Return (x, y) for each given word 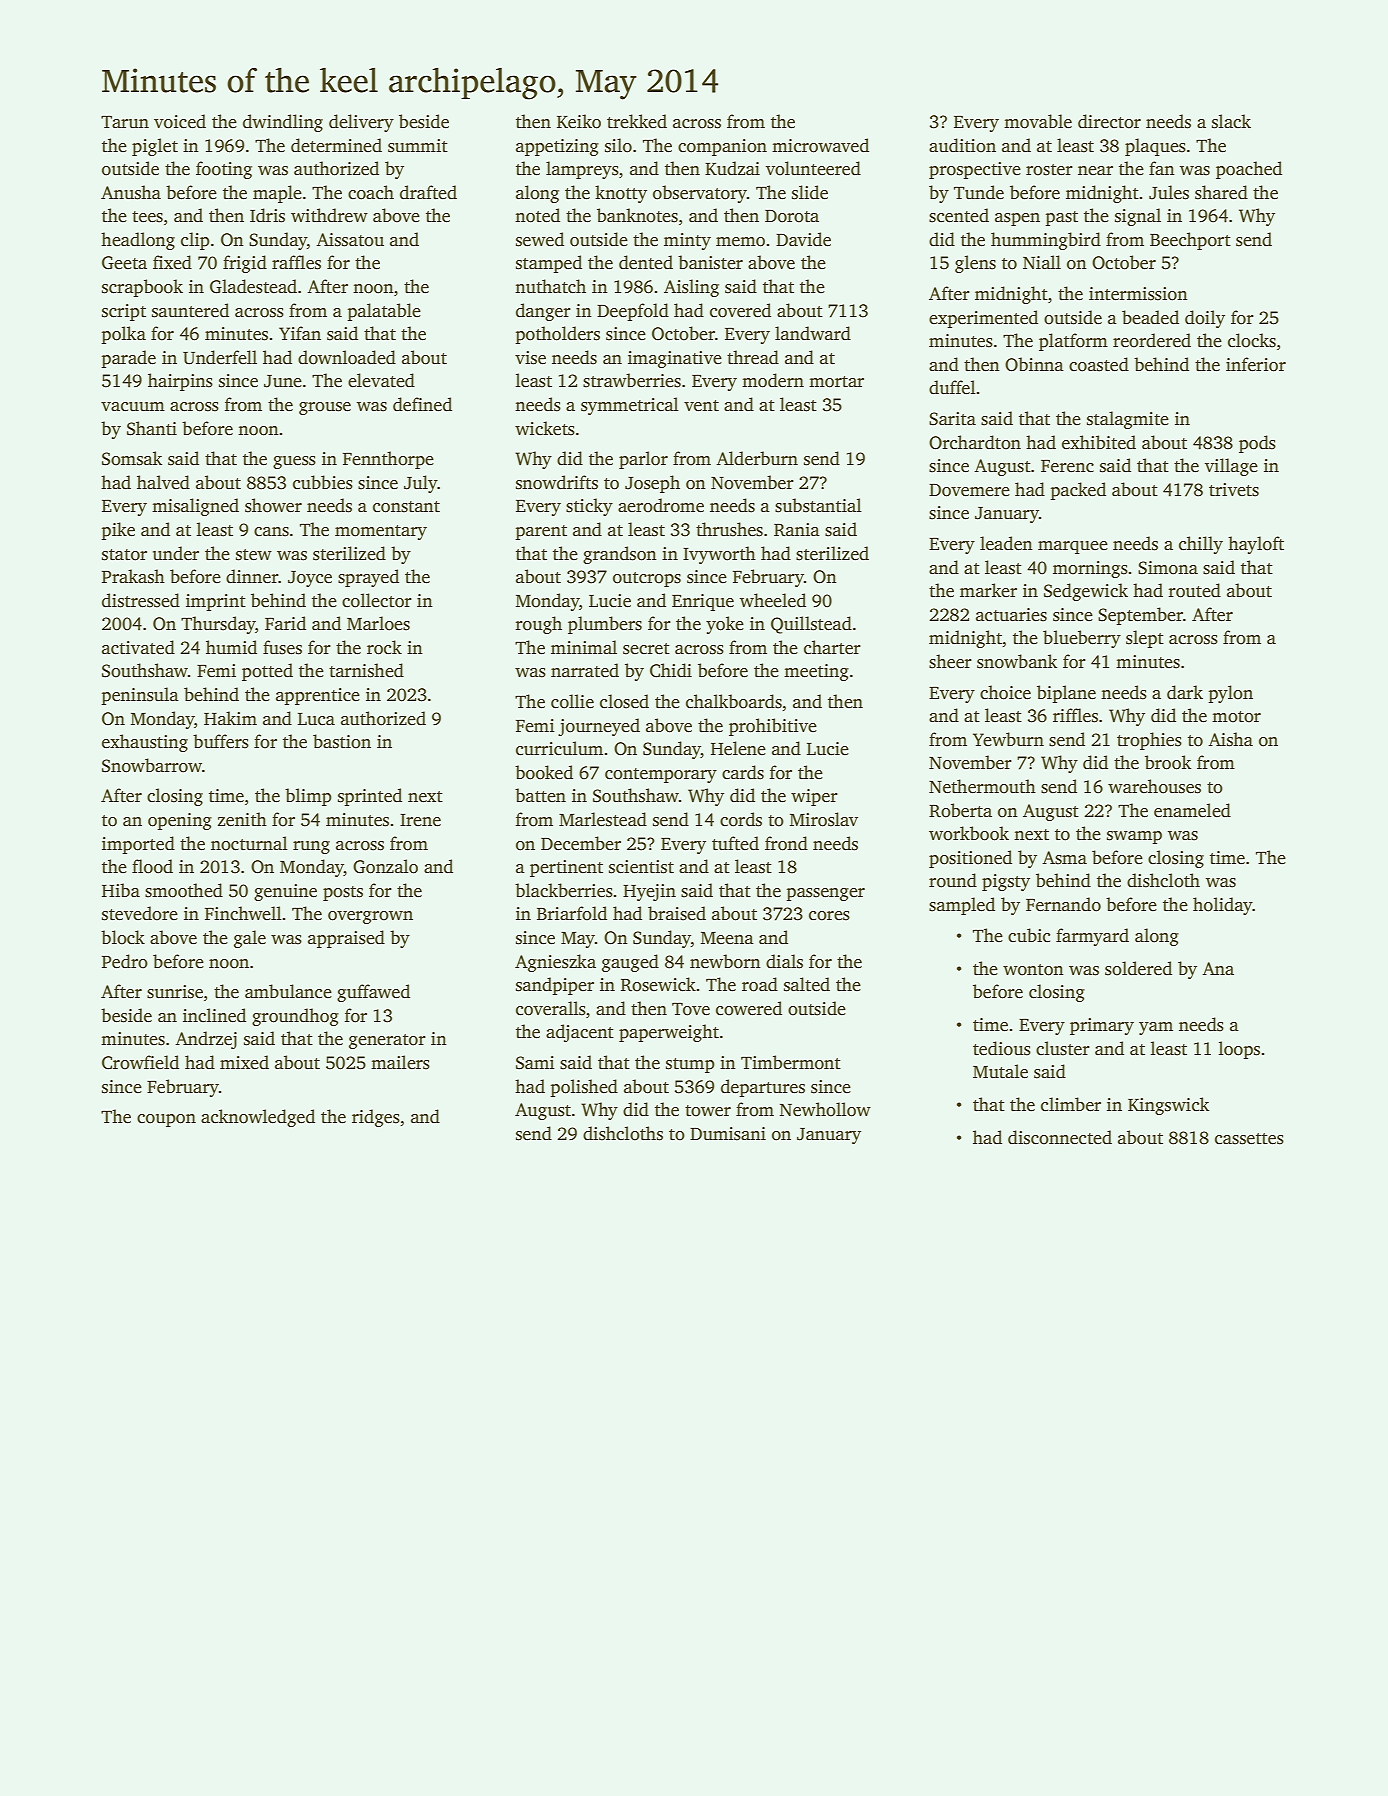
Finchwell (243, 913)
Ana (1218, 968)
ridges (376, 1118)
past (1061, 218)
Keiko (579, 121)
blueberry (1082, 639)
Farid (285, 623)
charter (832, 647)
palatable (384, 312)
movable (1038, 121)
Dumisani (728, 1134)
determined (336, 145)
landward (813, 333)
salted (807, 984)
